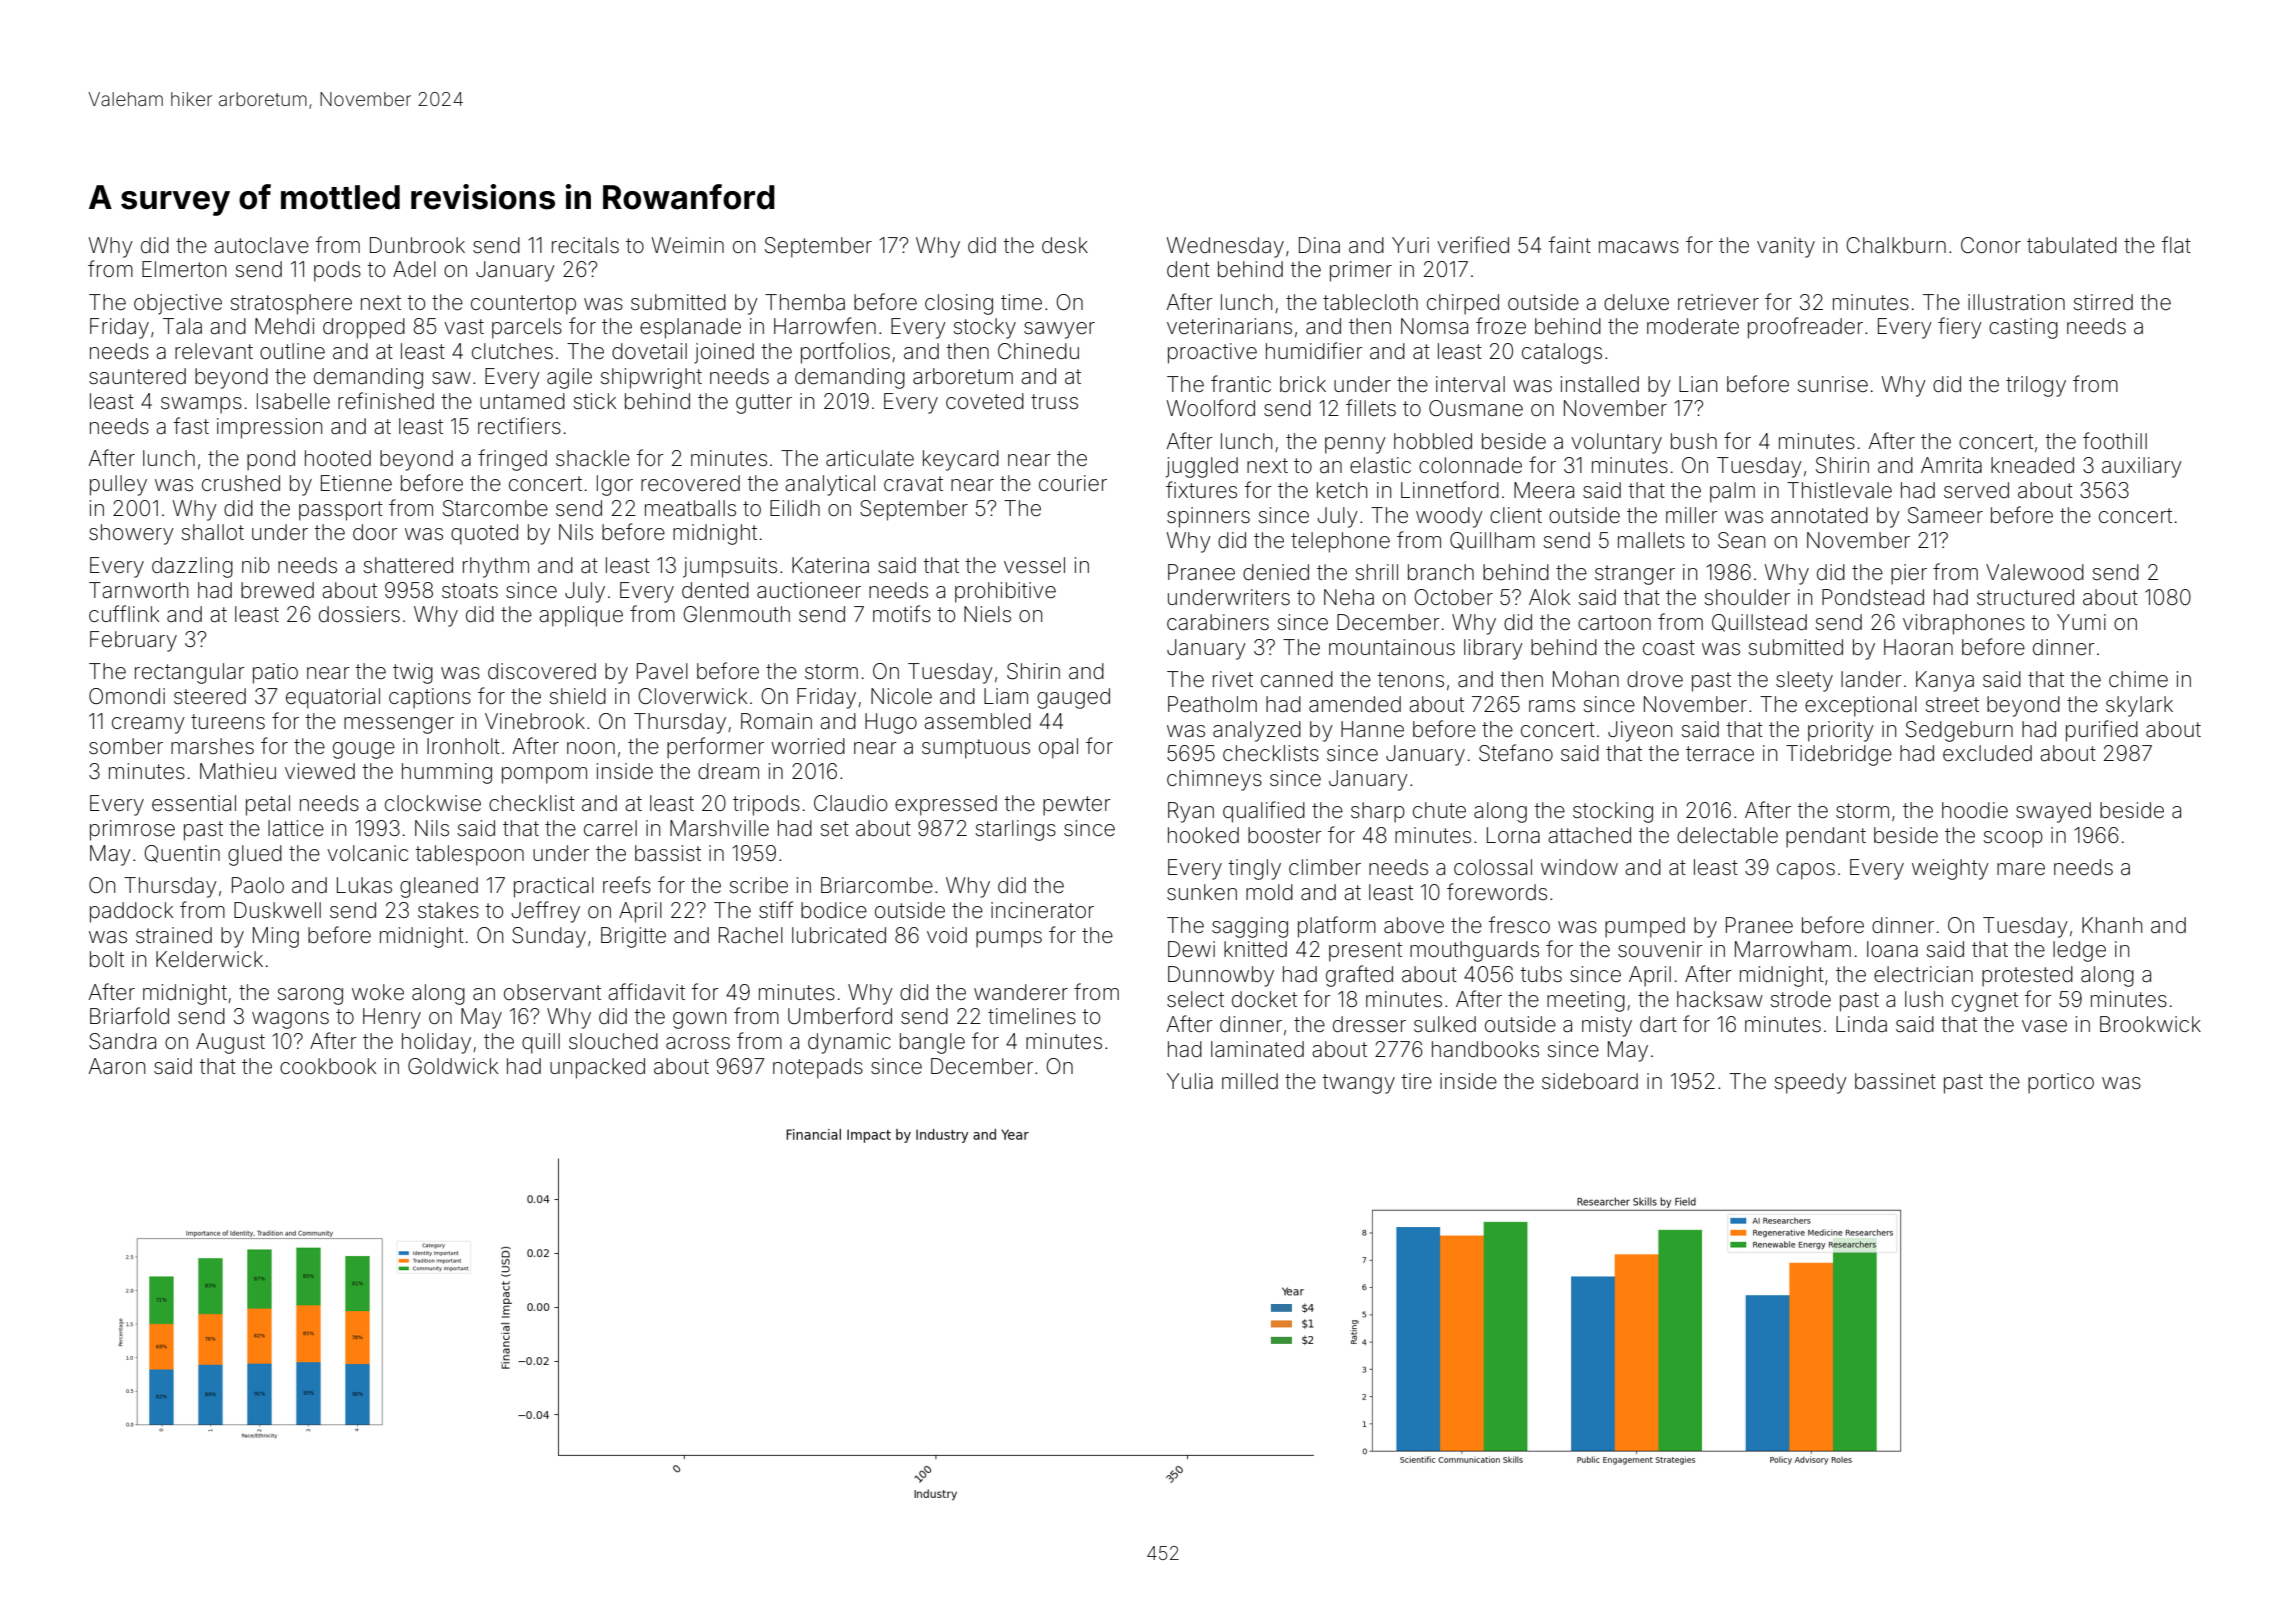  Describe the element at coordinates (116, 1066) in the page. I see `Aaron` at that location.
